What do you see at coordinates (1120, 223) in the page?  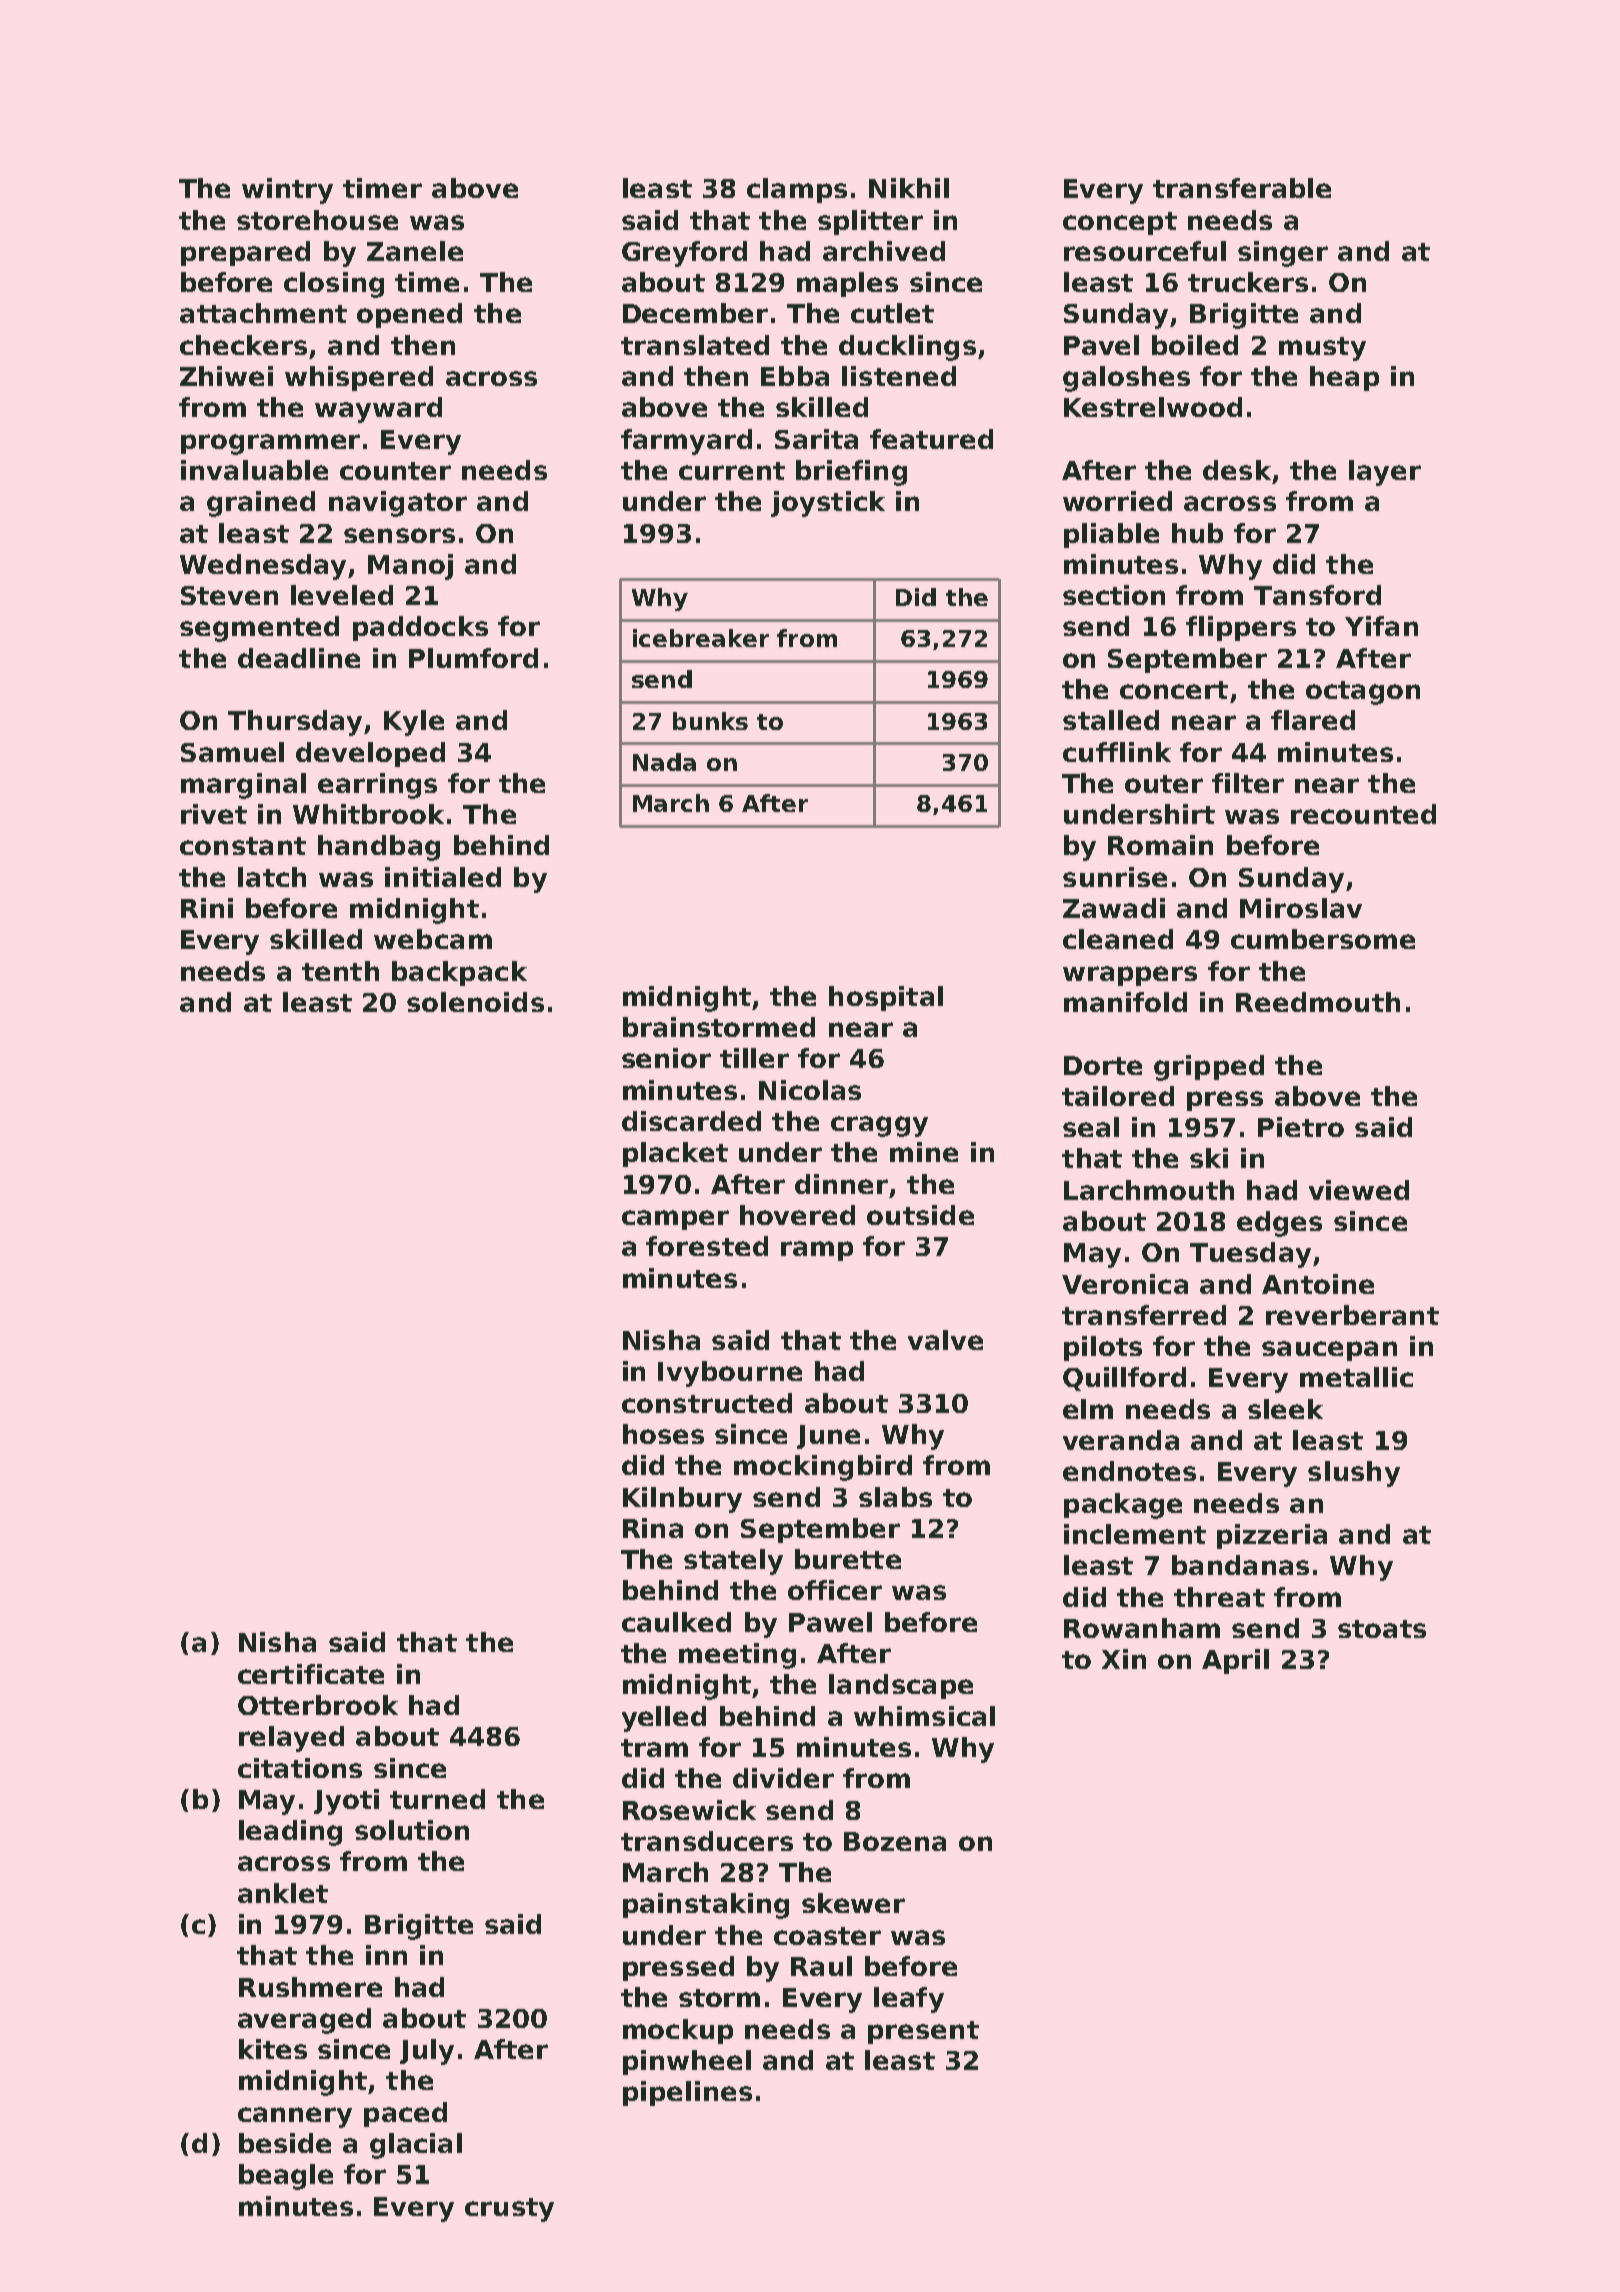 I see `concept` at bounding box center [1120, 223].
